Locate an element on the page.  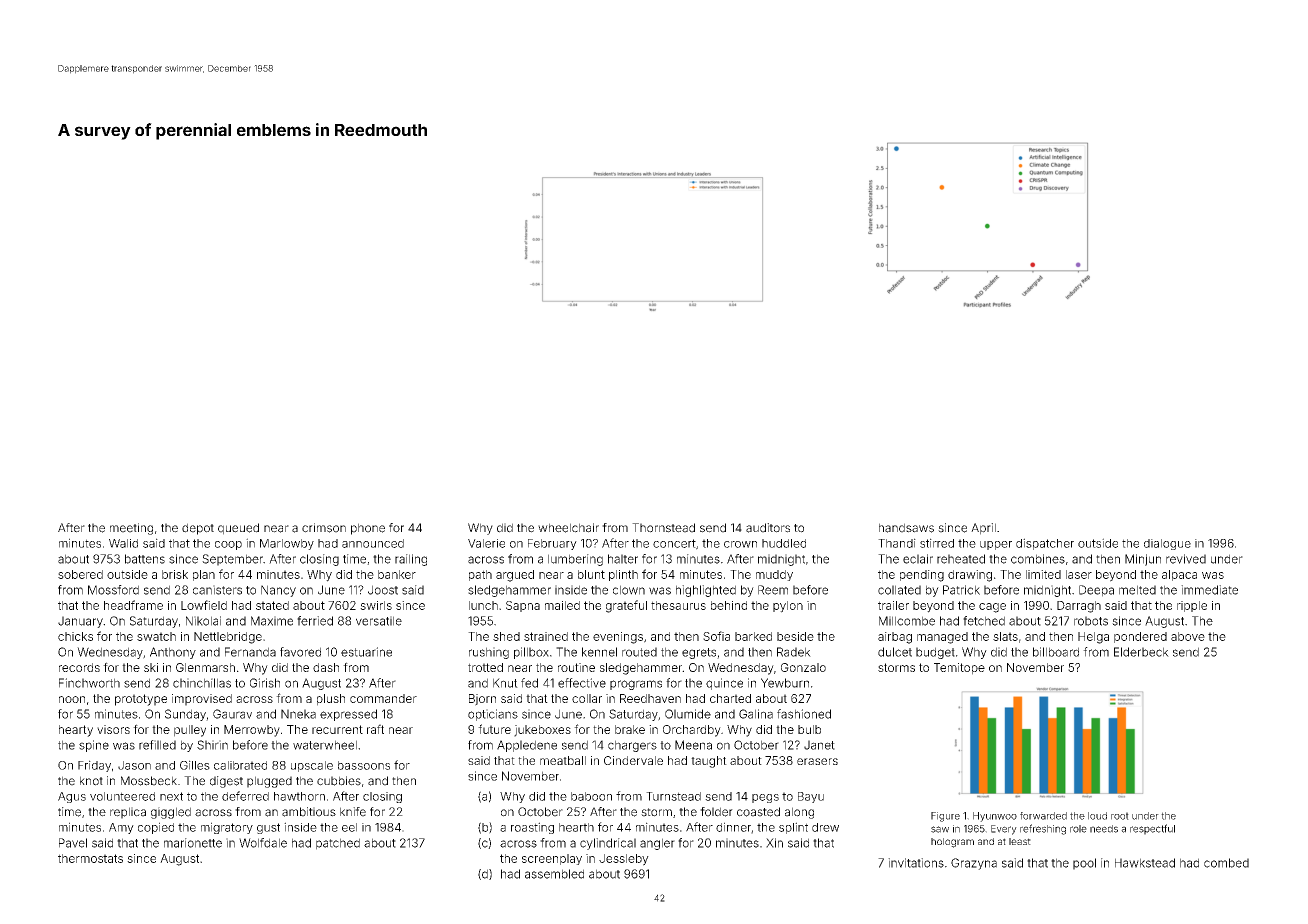
Hyunwoo is located at coordinates (995, 817).
